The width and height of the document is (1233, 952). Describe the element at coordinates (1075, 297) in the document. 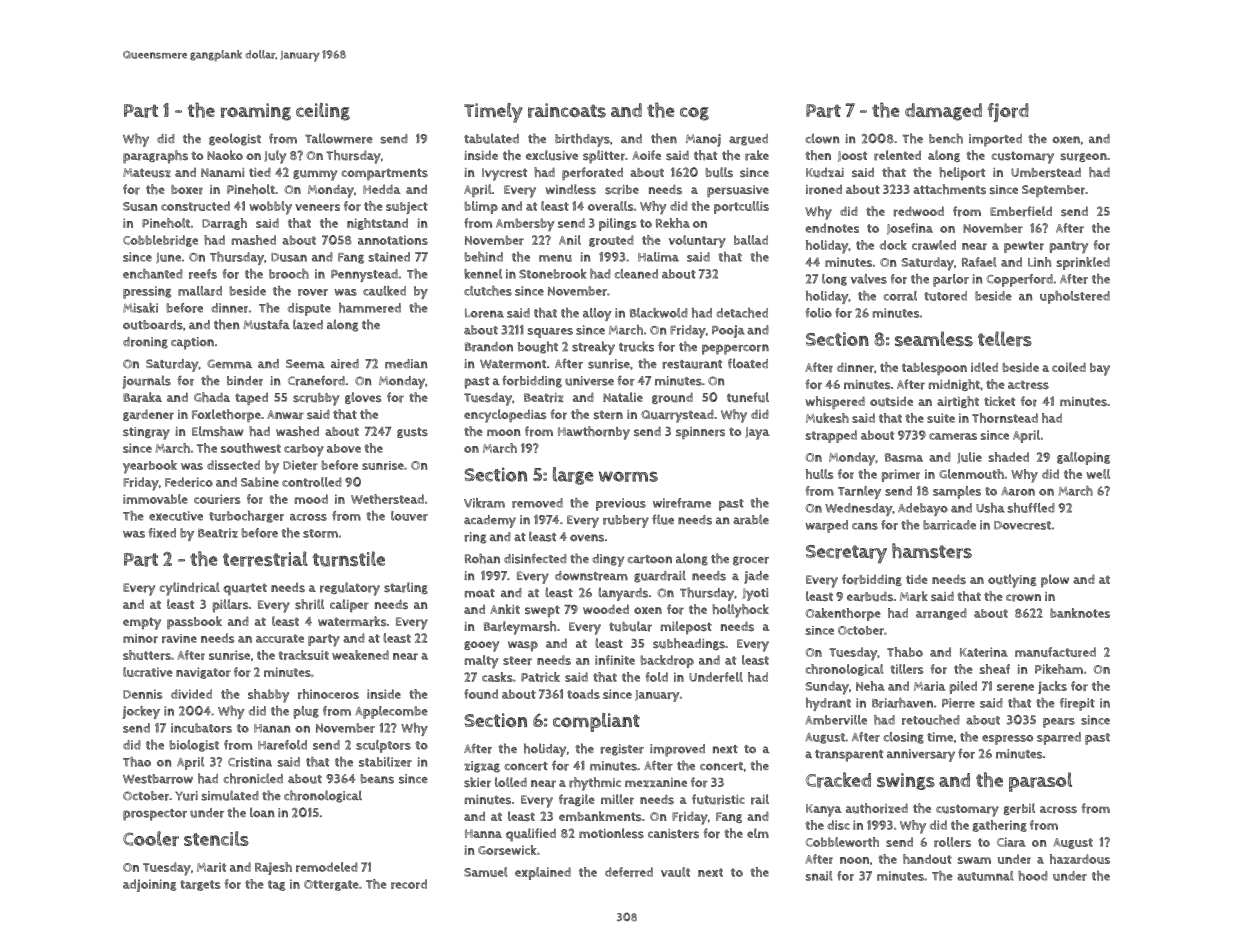

I see `upholstered` at that location.
